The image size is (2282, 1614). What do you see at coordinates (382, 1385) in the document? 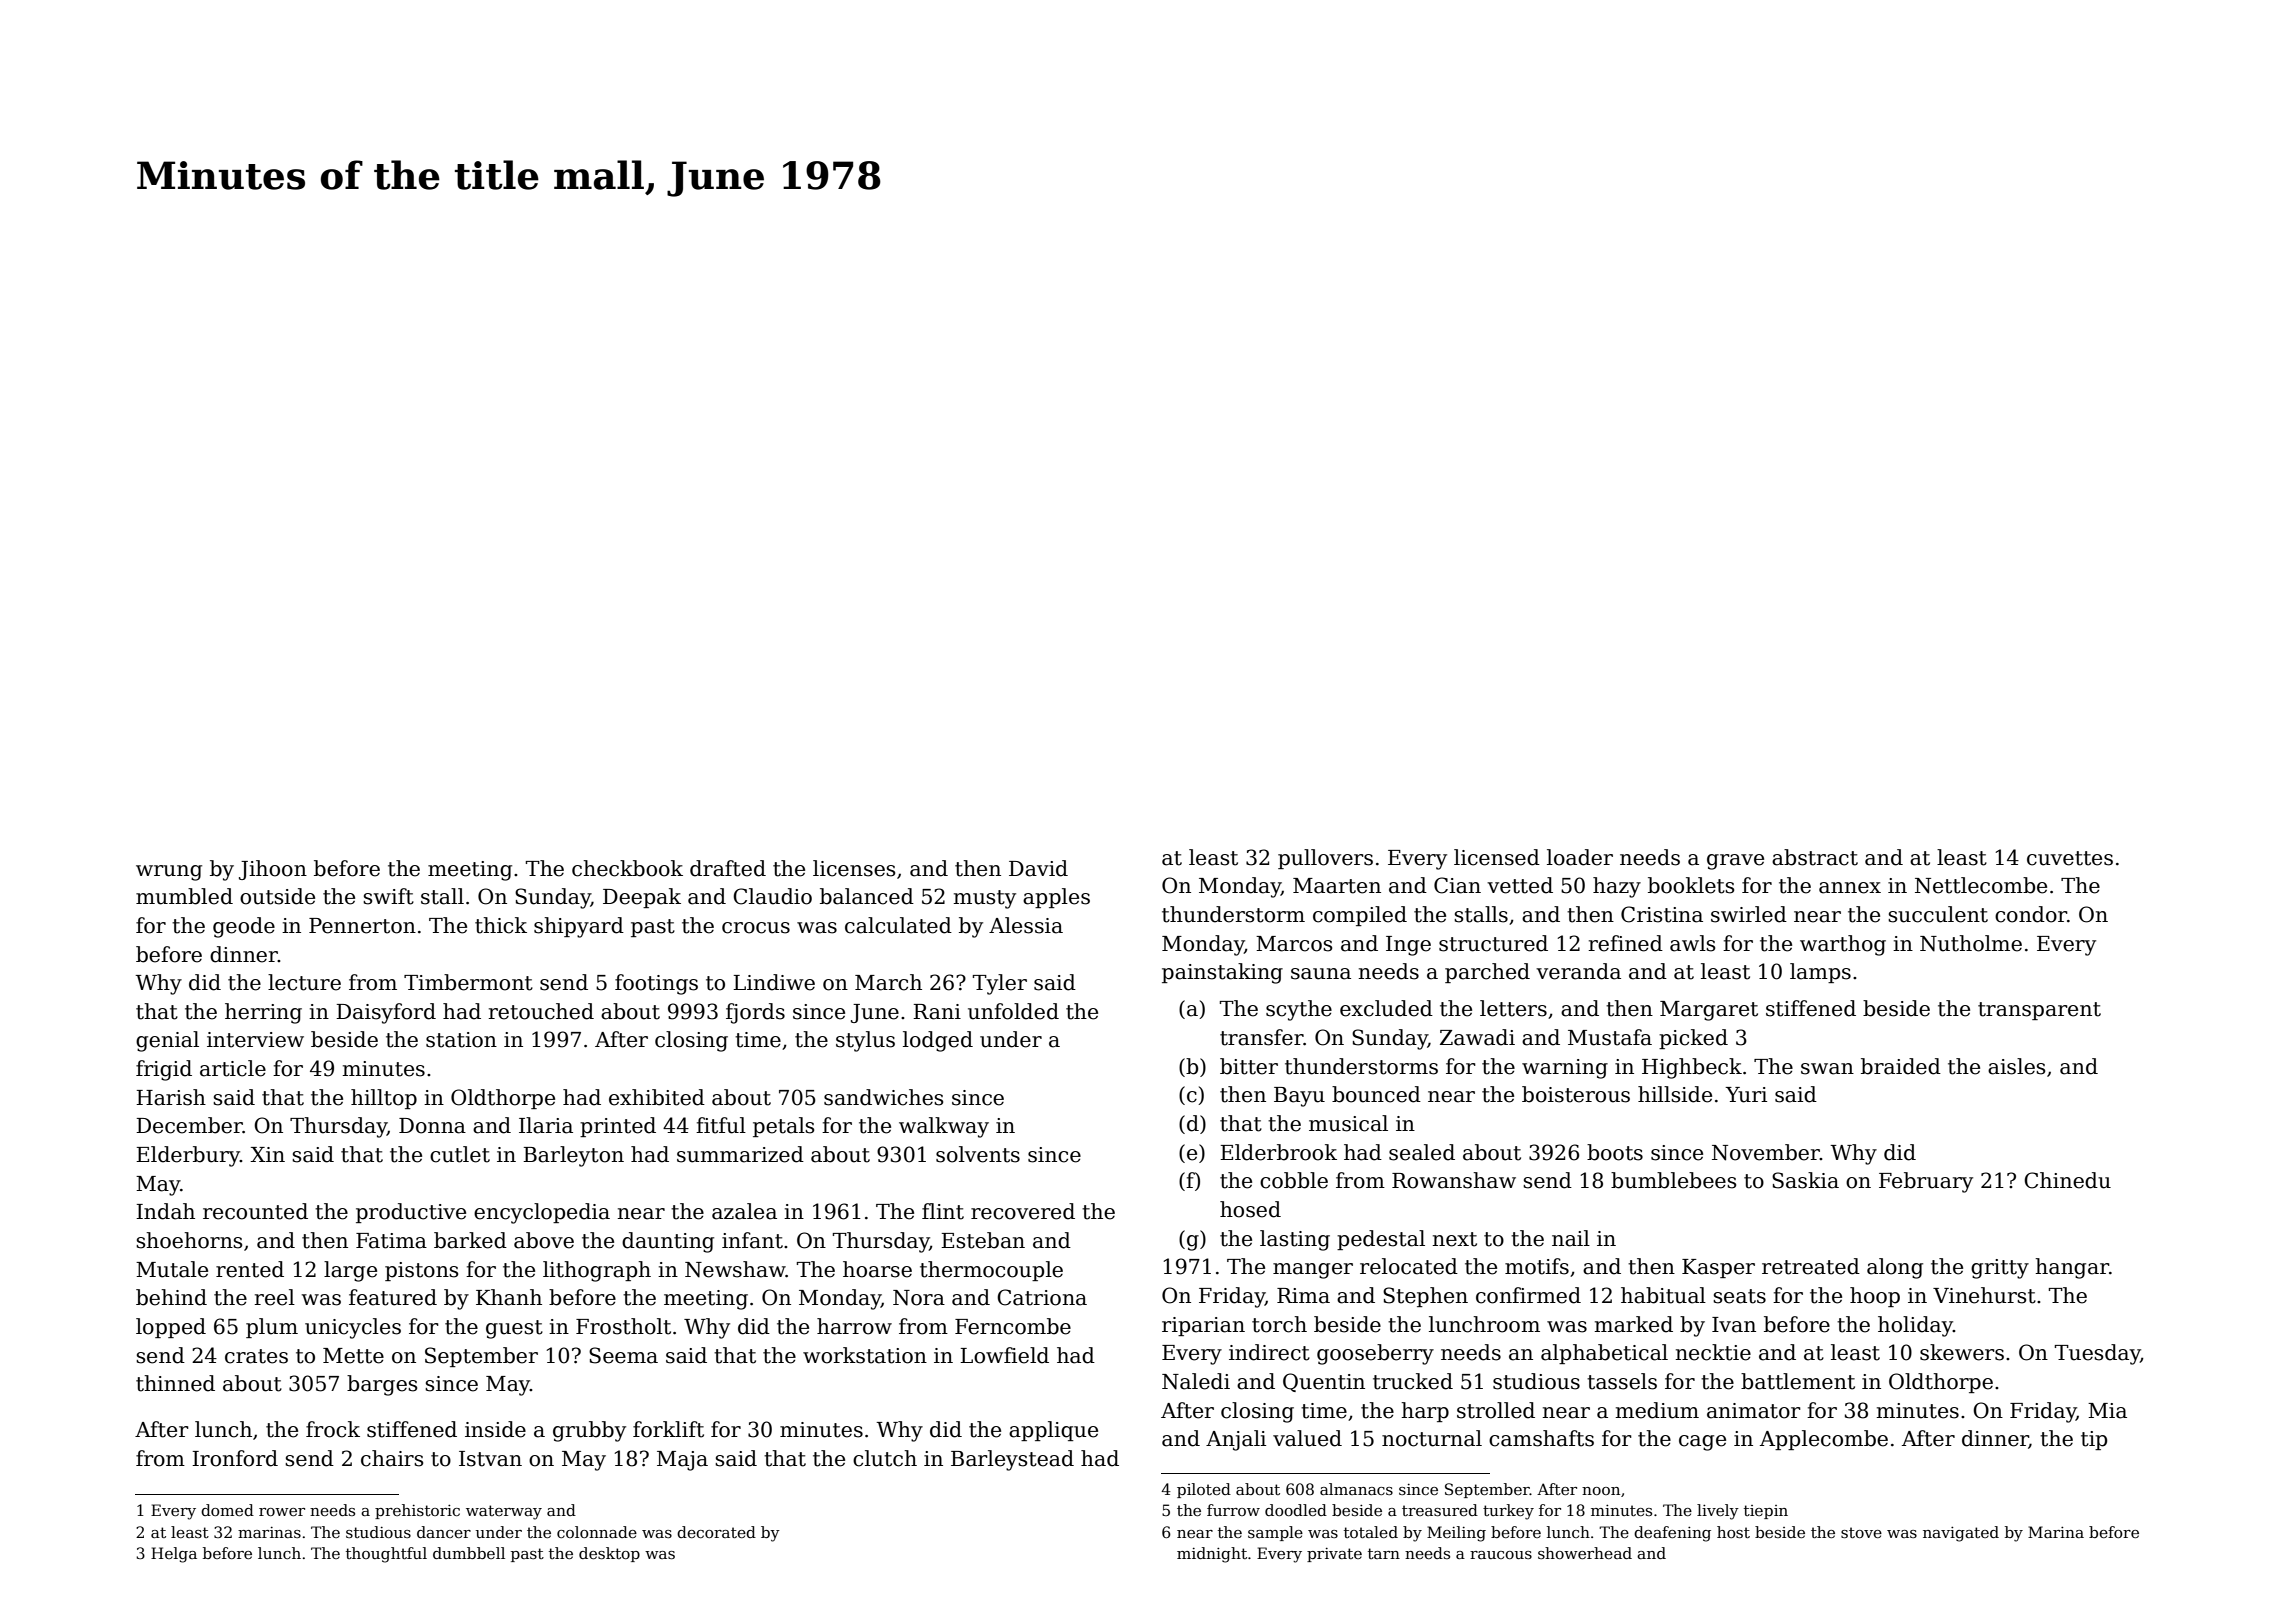
I see `barges` at bounding box center [382, 1385].
